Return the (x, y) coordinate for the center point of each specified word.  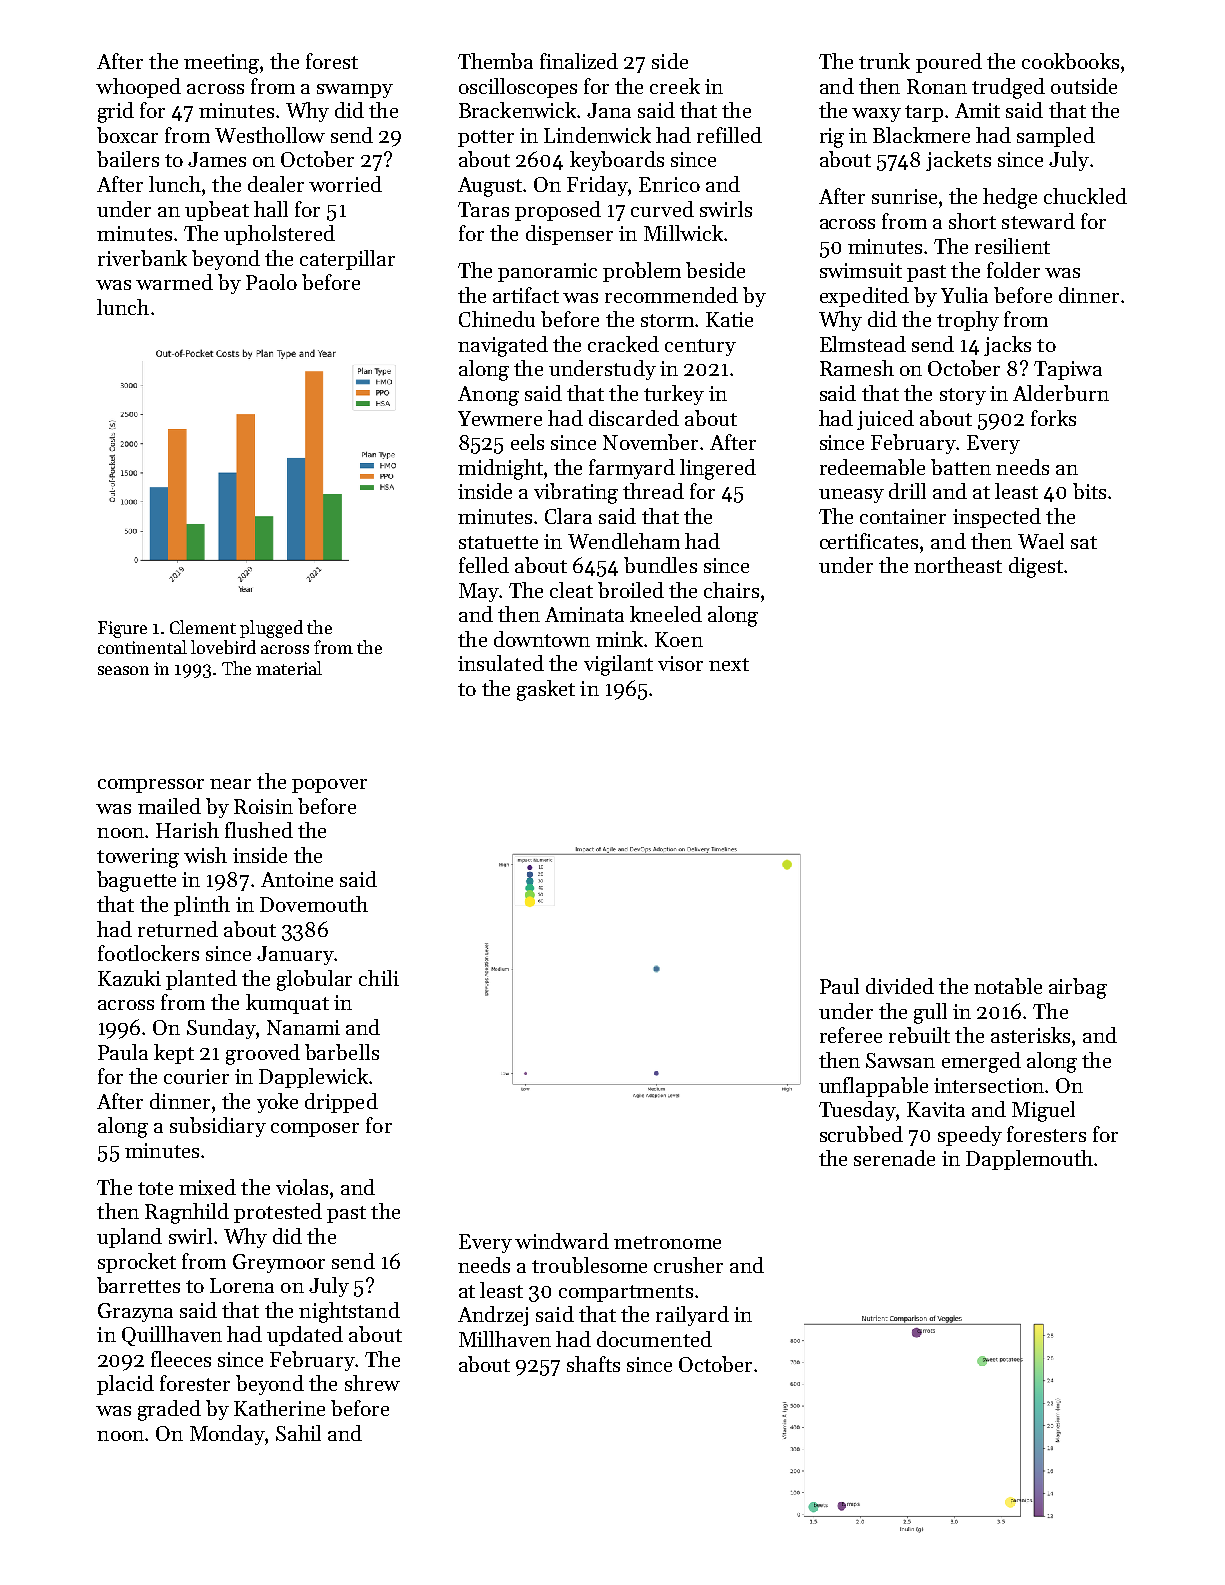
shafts (593, 1364)
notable (1008, 986)
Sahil (298, 1433)
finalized (579, 61)
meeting (221, 64)
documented (654, 1339)
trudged (1008, 88)
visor (680, 663)
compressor (151, 786)
